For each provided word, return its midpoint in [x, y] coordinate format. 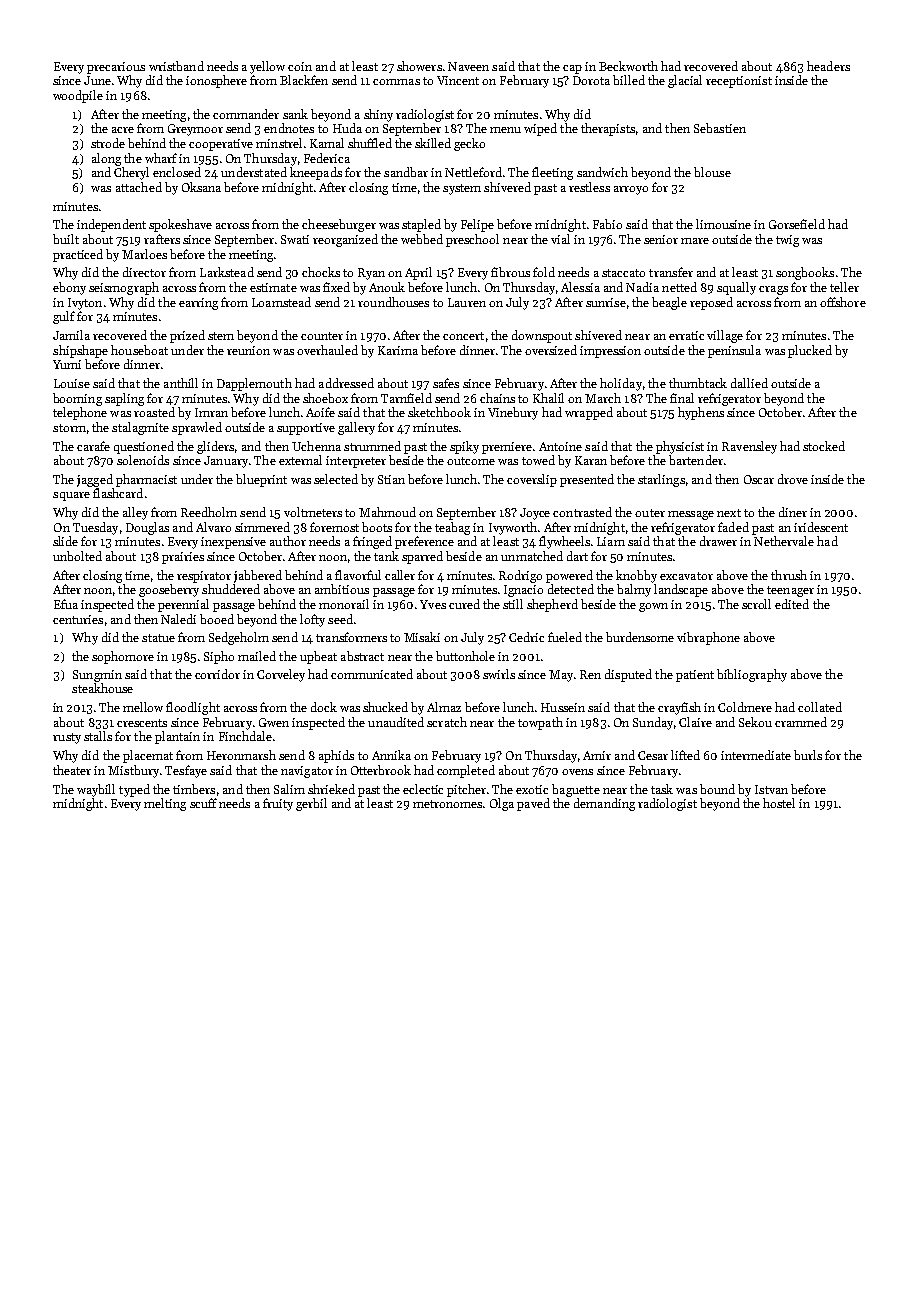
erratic [686, 335]
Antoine [560, 446]
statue [158, 638]
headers [828, 66]
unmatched [532, 556]
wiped [540, 129]
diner [793, 512]
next [729, 513]
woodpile [78, 96]
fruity [278, 804]
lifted [685, 755]
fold [544, 272]
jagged [95, 480]
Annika [391, 755]
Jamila [71, 335]
